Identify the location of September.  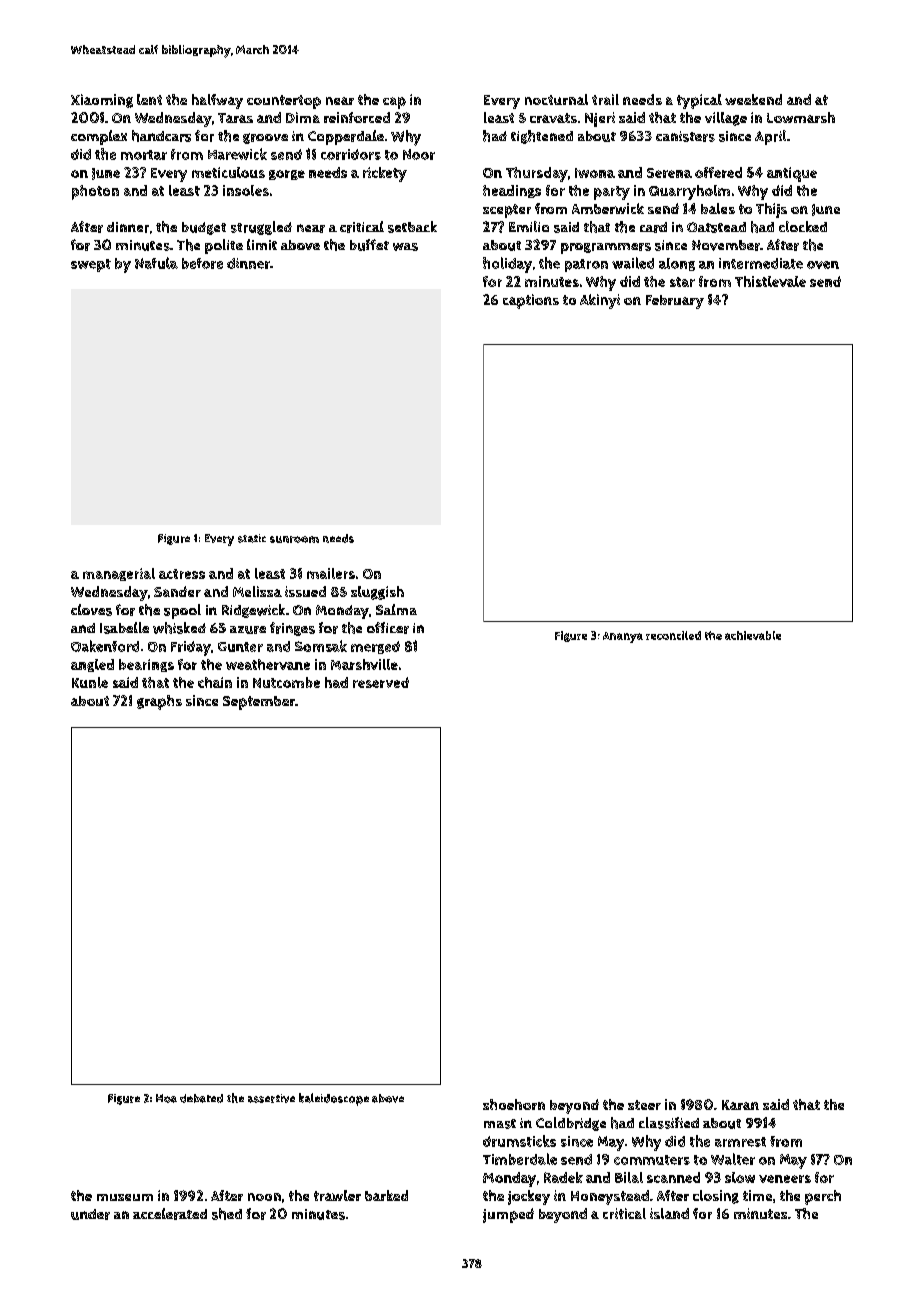
(259, 703).
